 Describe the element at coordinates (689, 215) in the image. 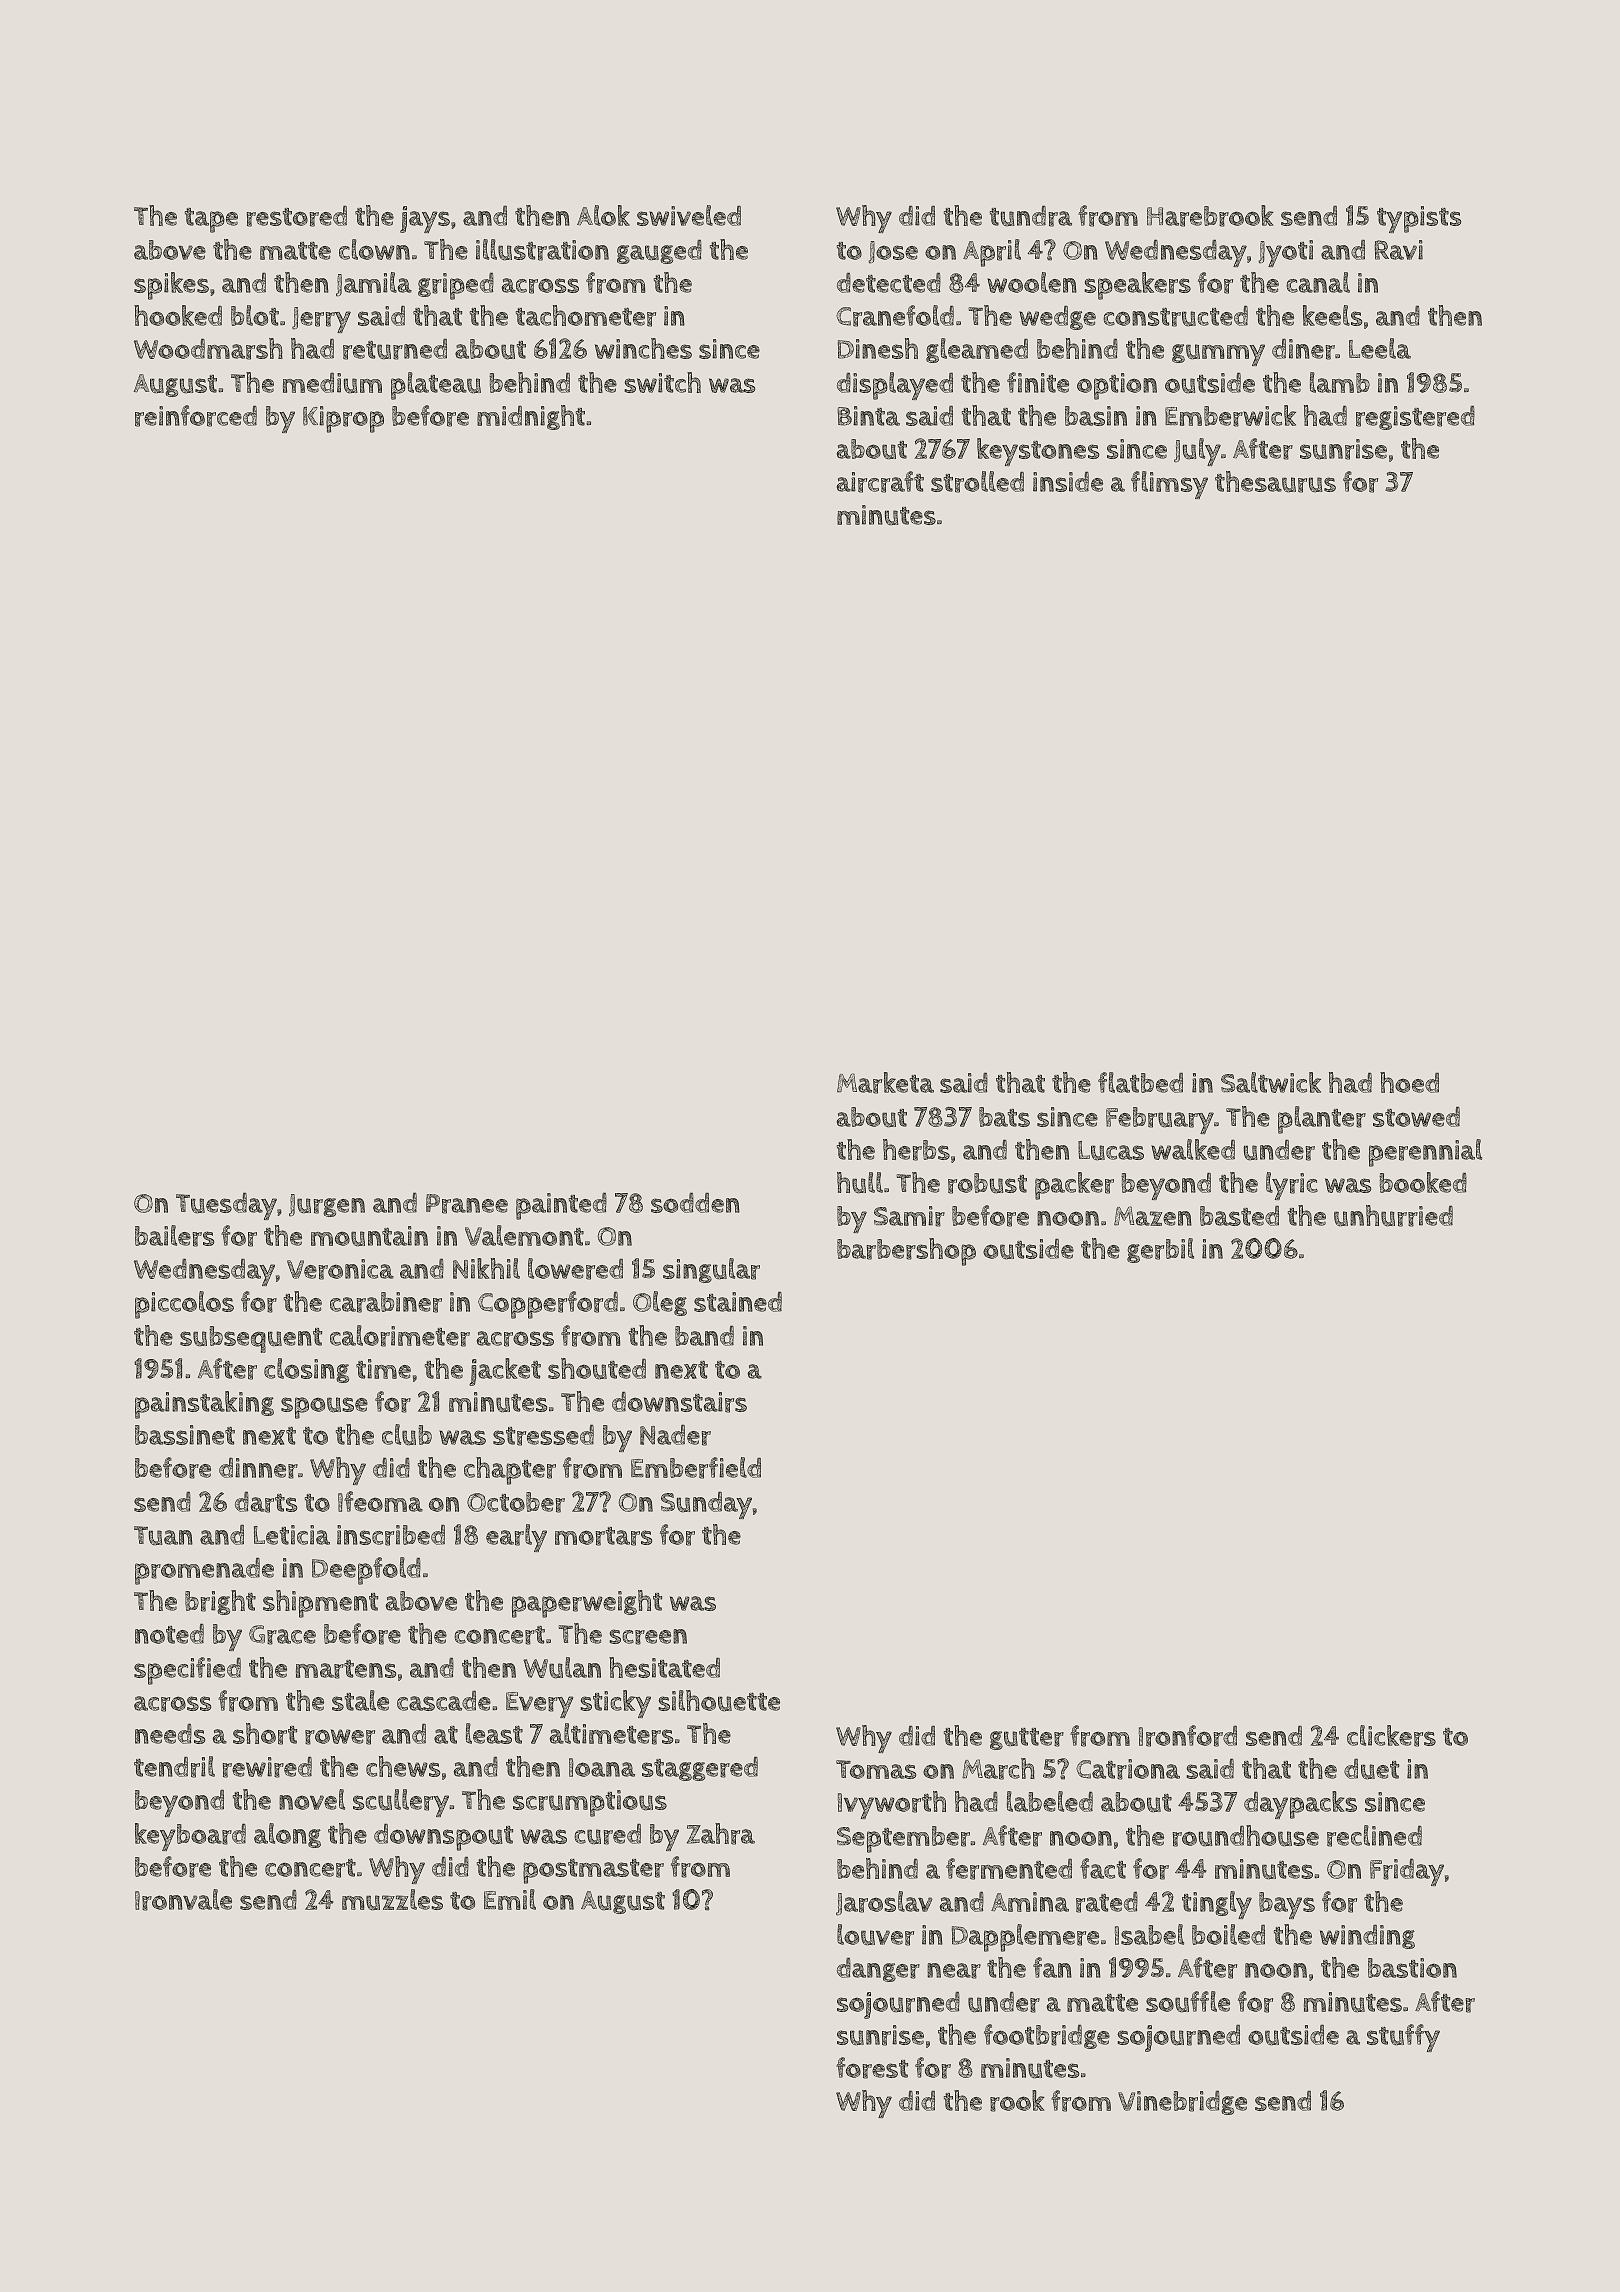

I see `swiveled` at that location.
